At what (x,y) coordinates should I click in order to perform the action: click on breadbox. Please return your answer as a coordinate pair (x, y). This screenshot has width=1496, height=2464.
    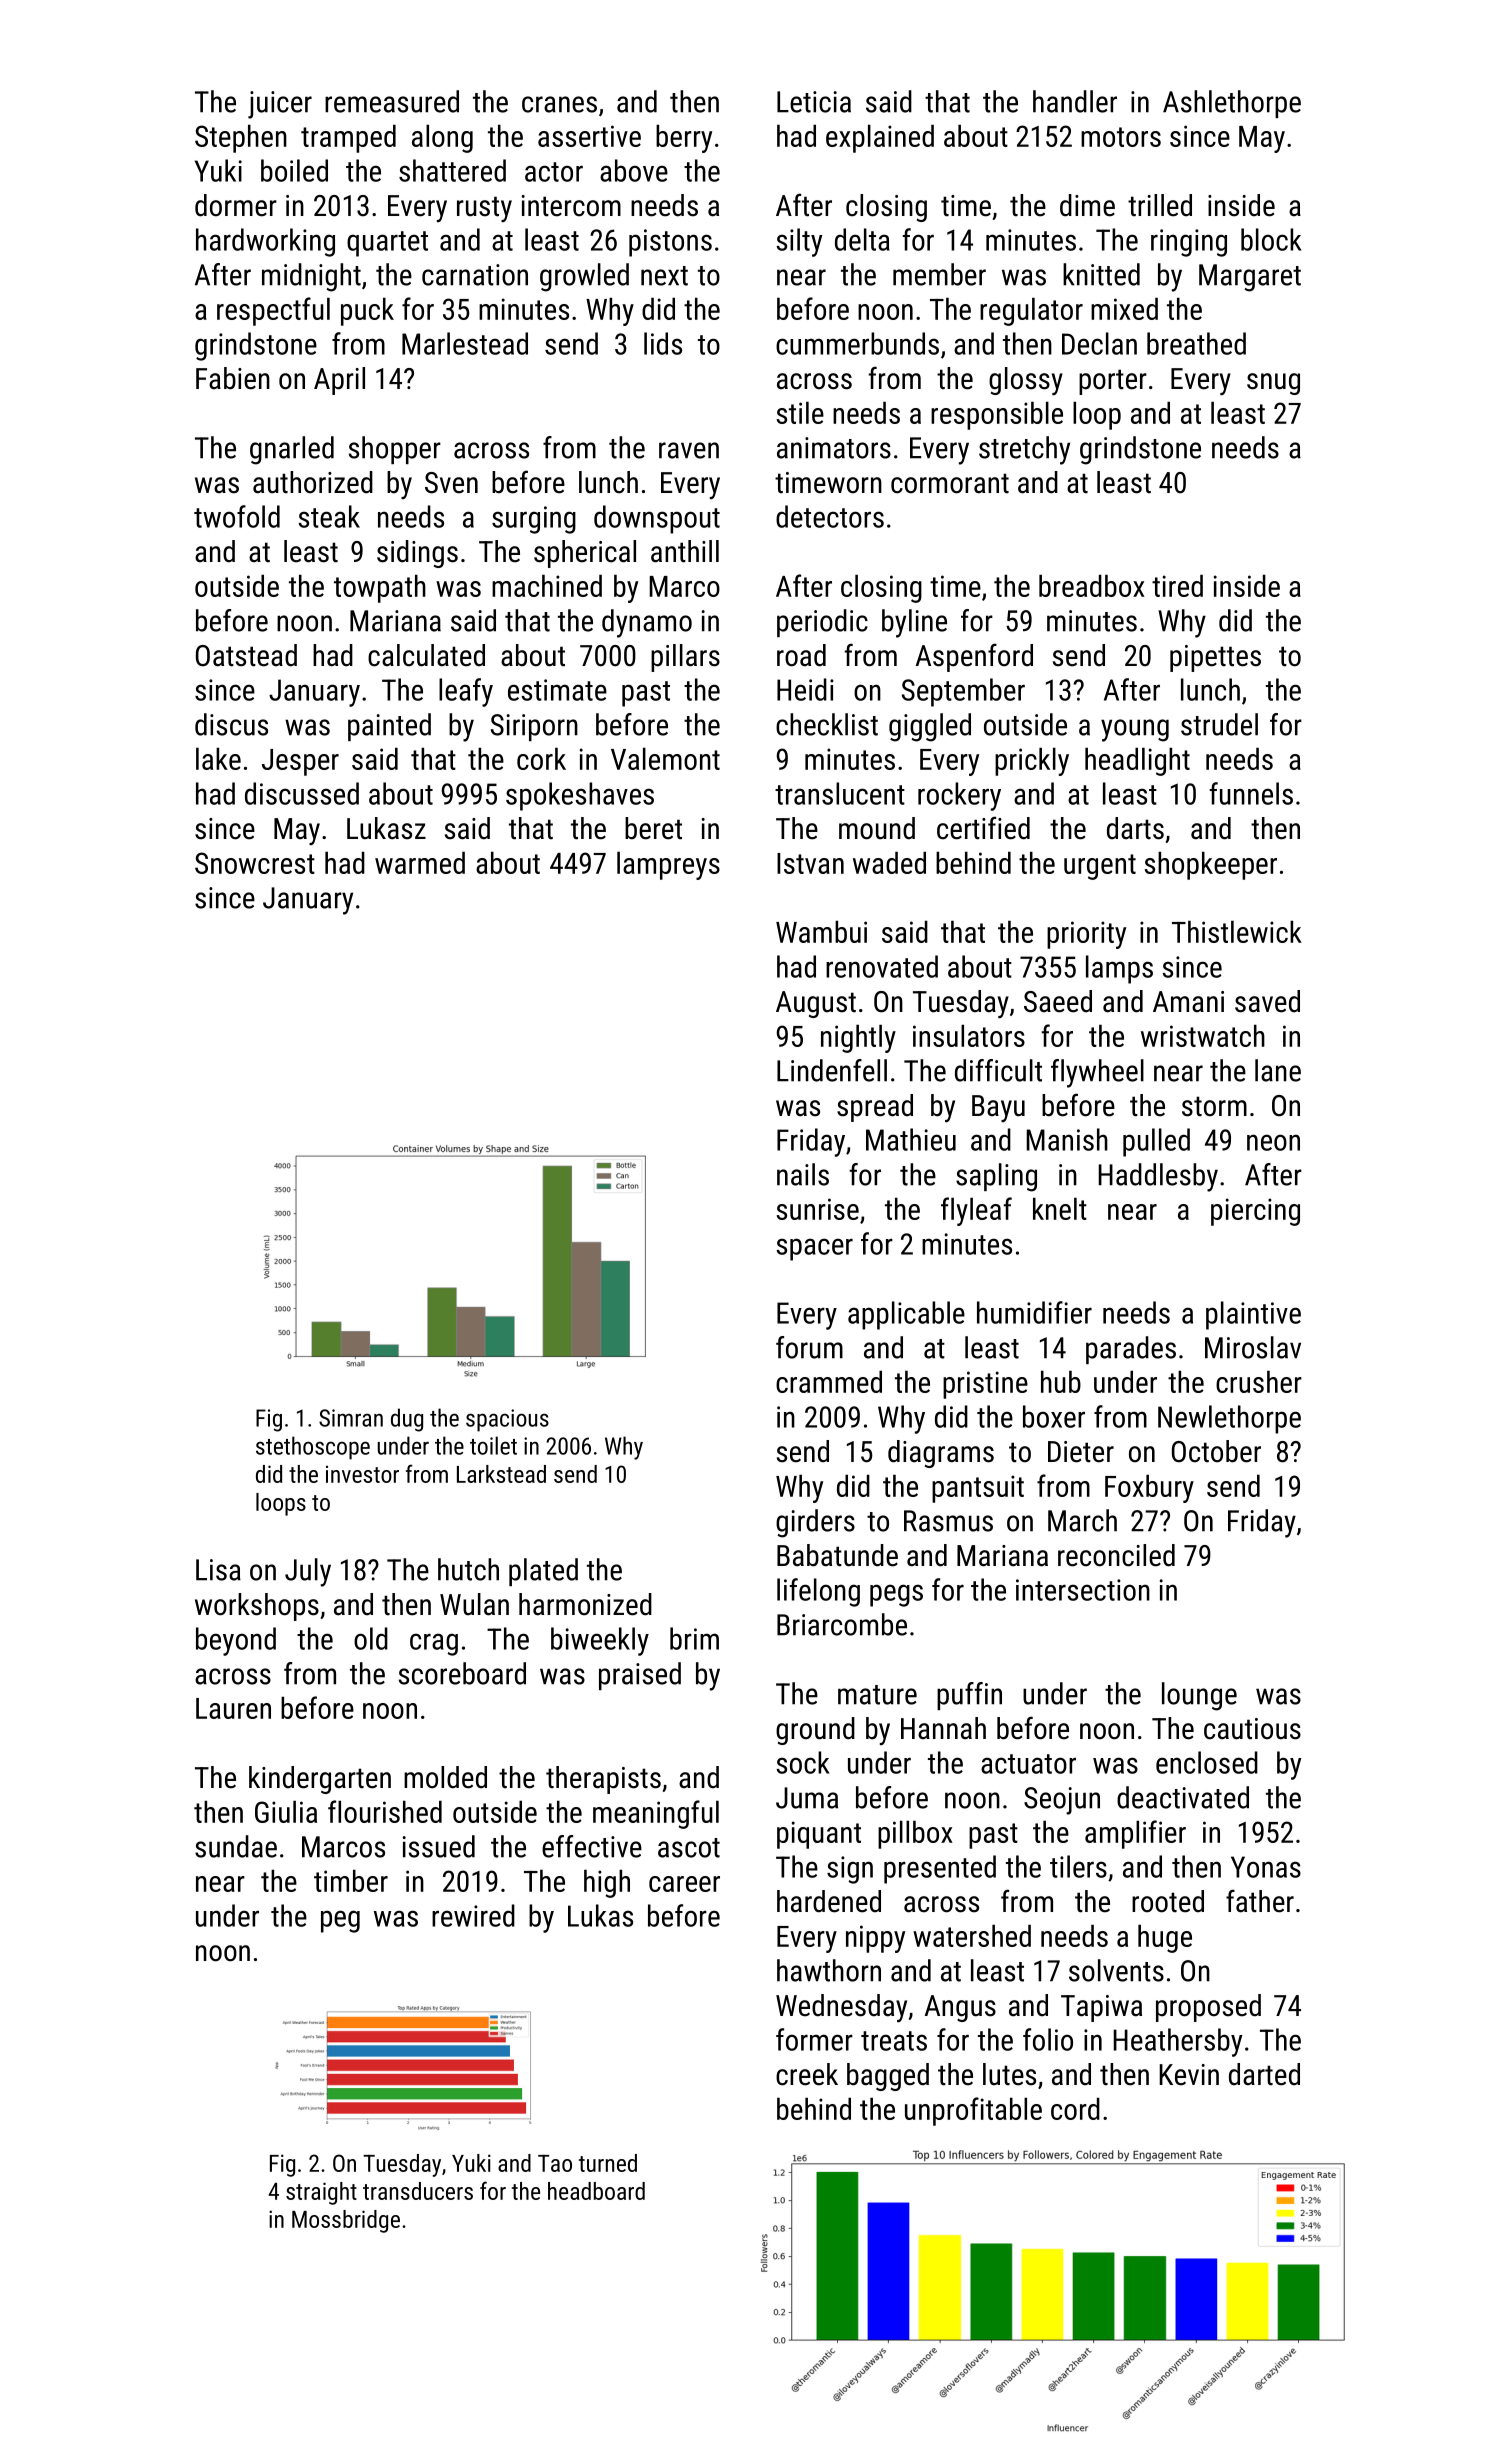
    Looking at the image, I should click on (1092, 585).
